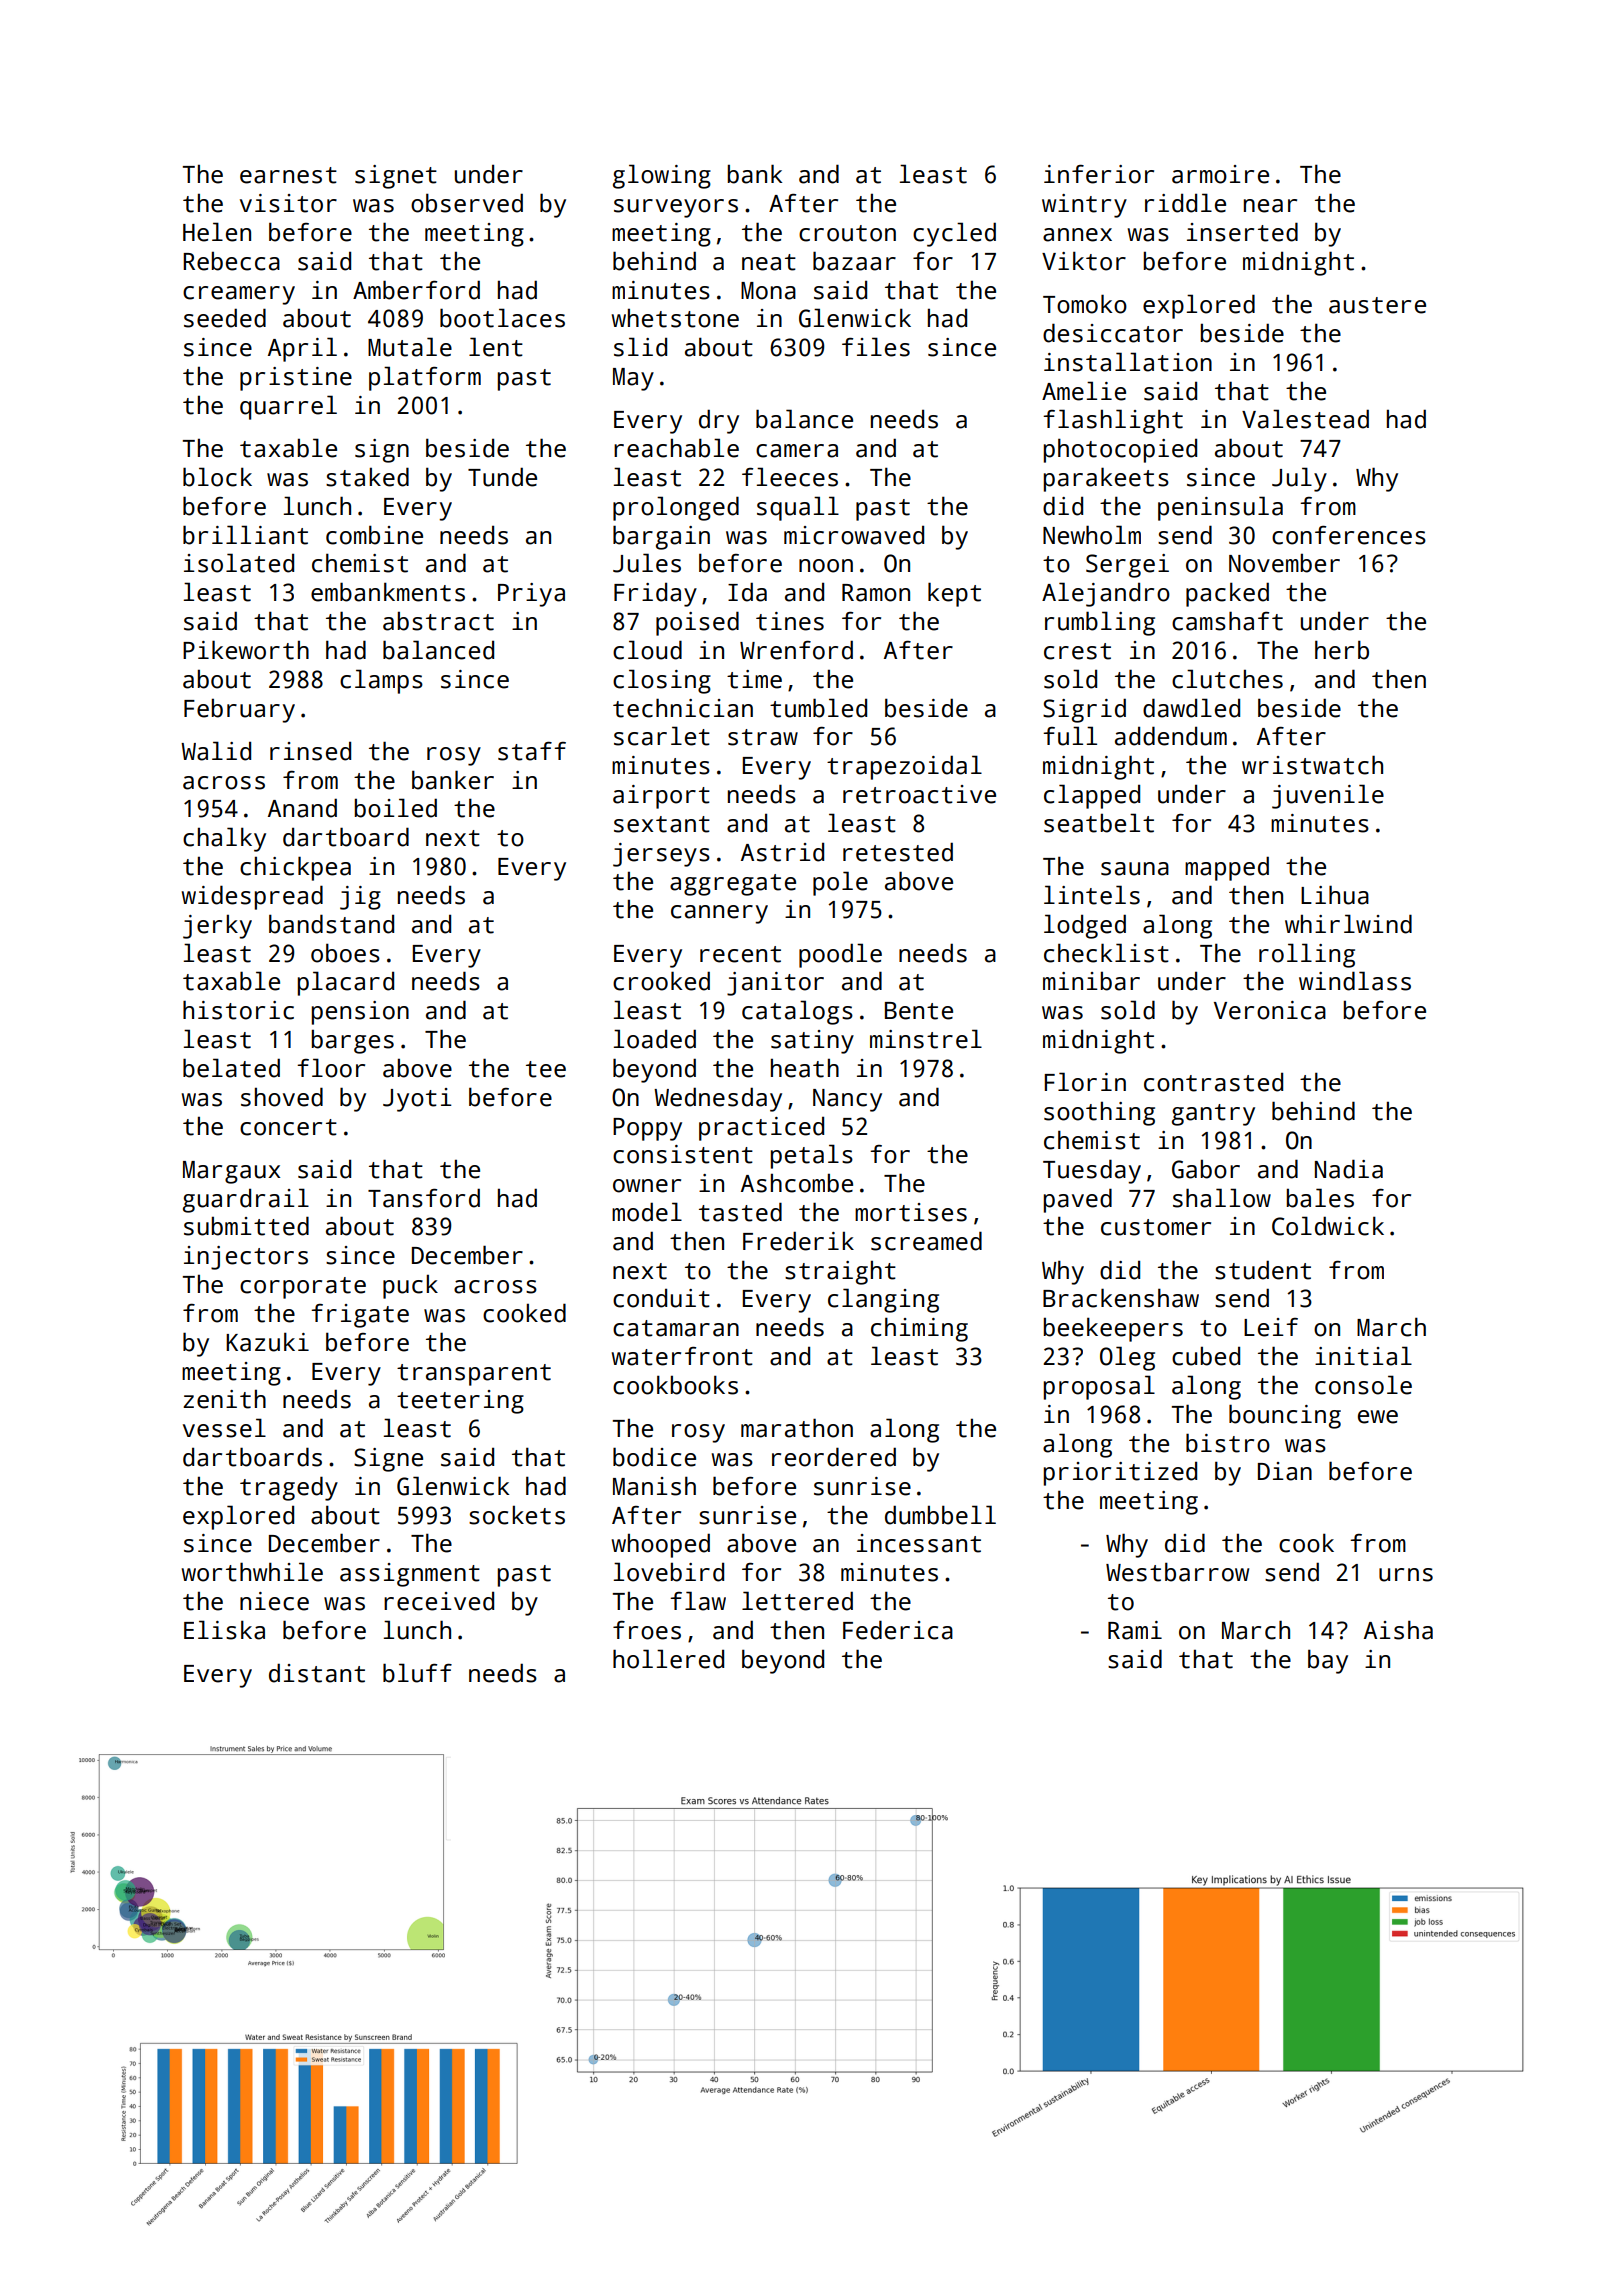  Describe the element at coordinates (288, 175) in the image. I see `earnest` at that location.
